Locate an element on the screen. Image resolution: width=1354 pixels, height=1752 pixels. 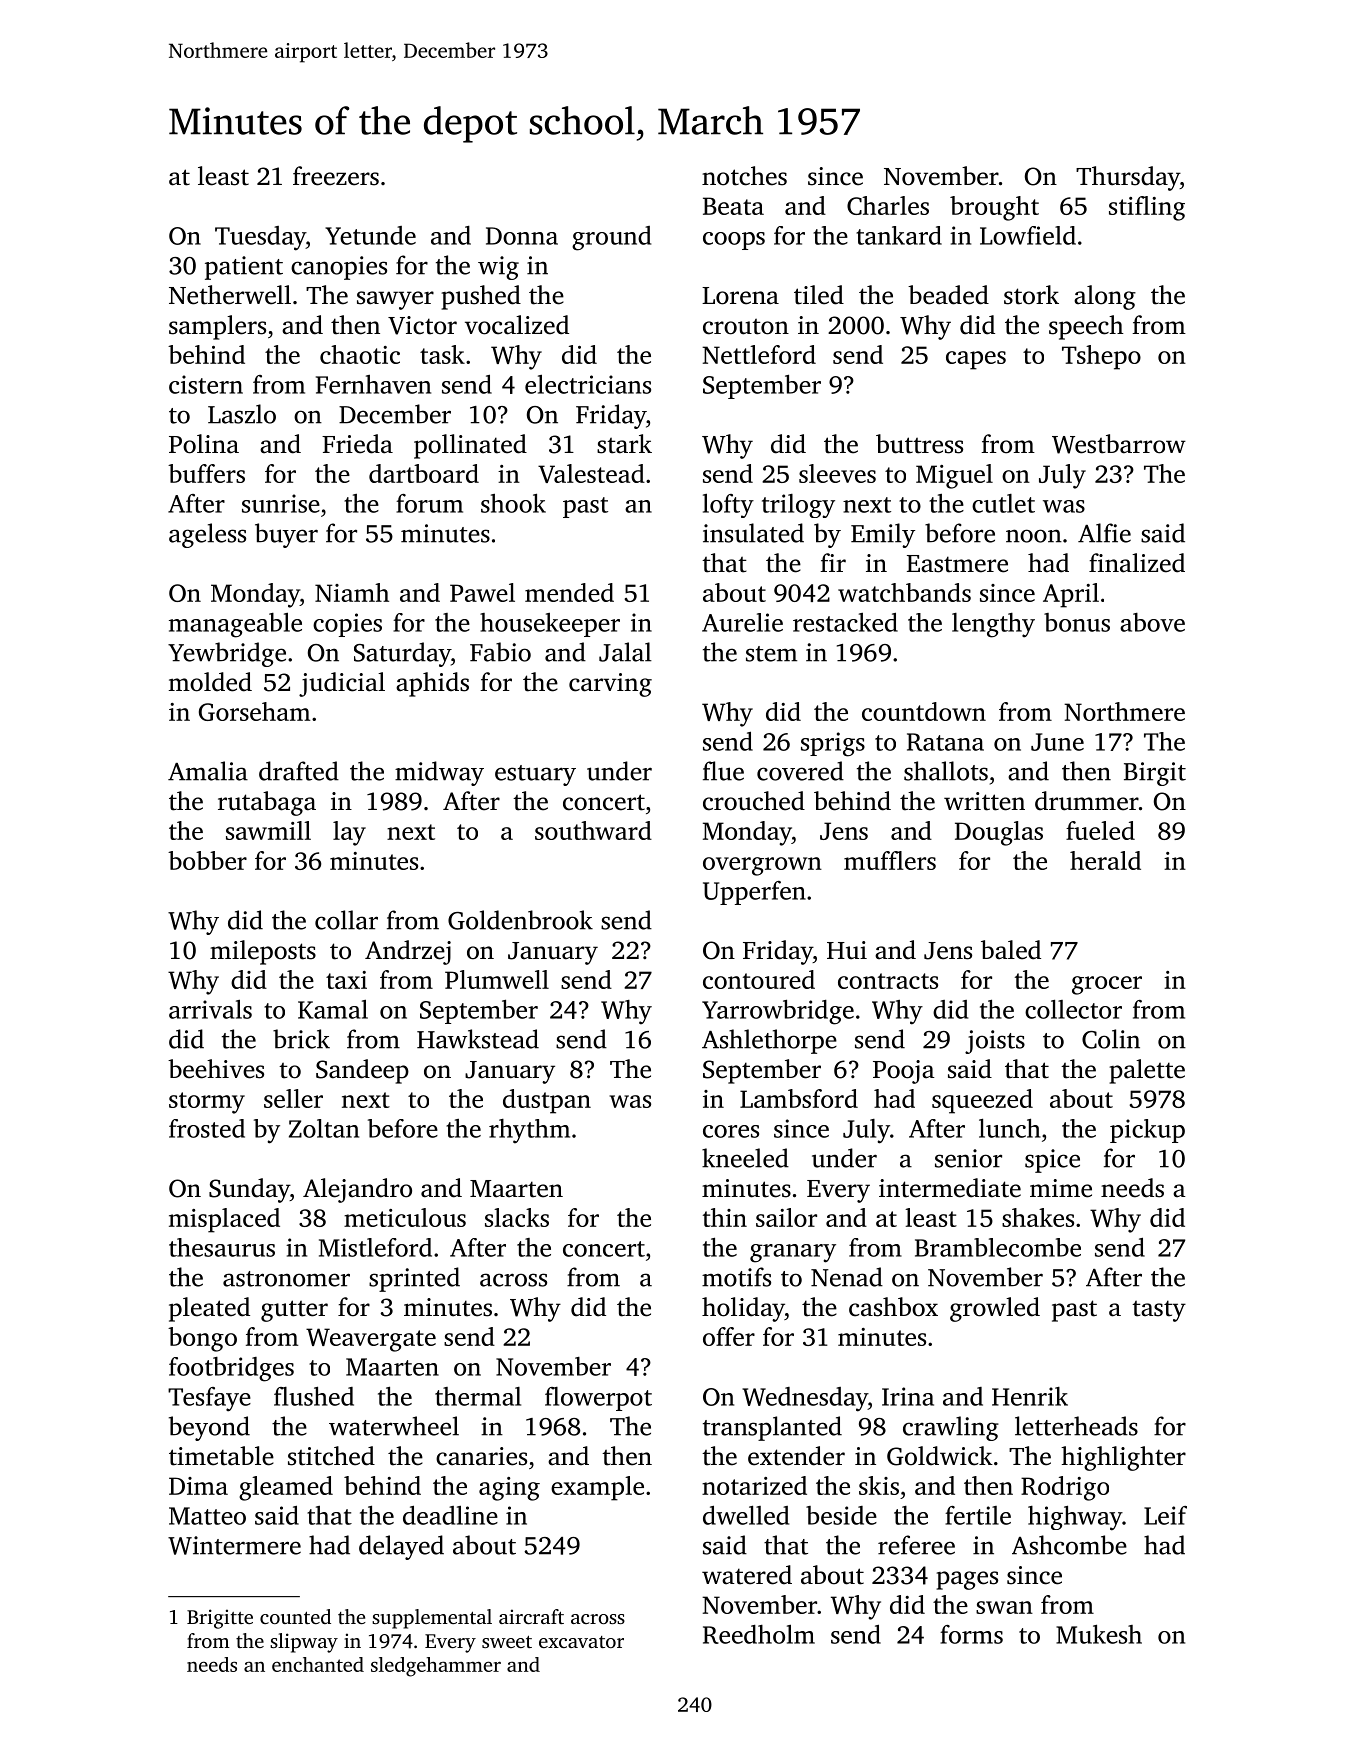
notches is located at coordinates (744, 176).
